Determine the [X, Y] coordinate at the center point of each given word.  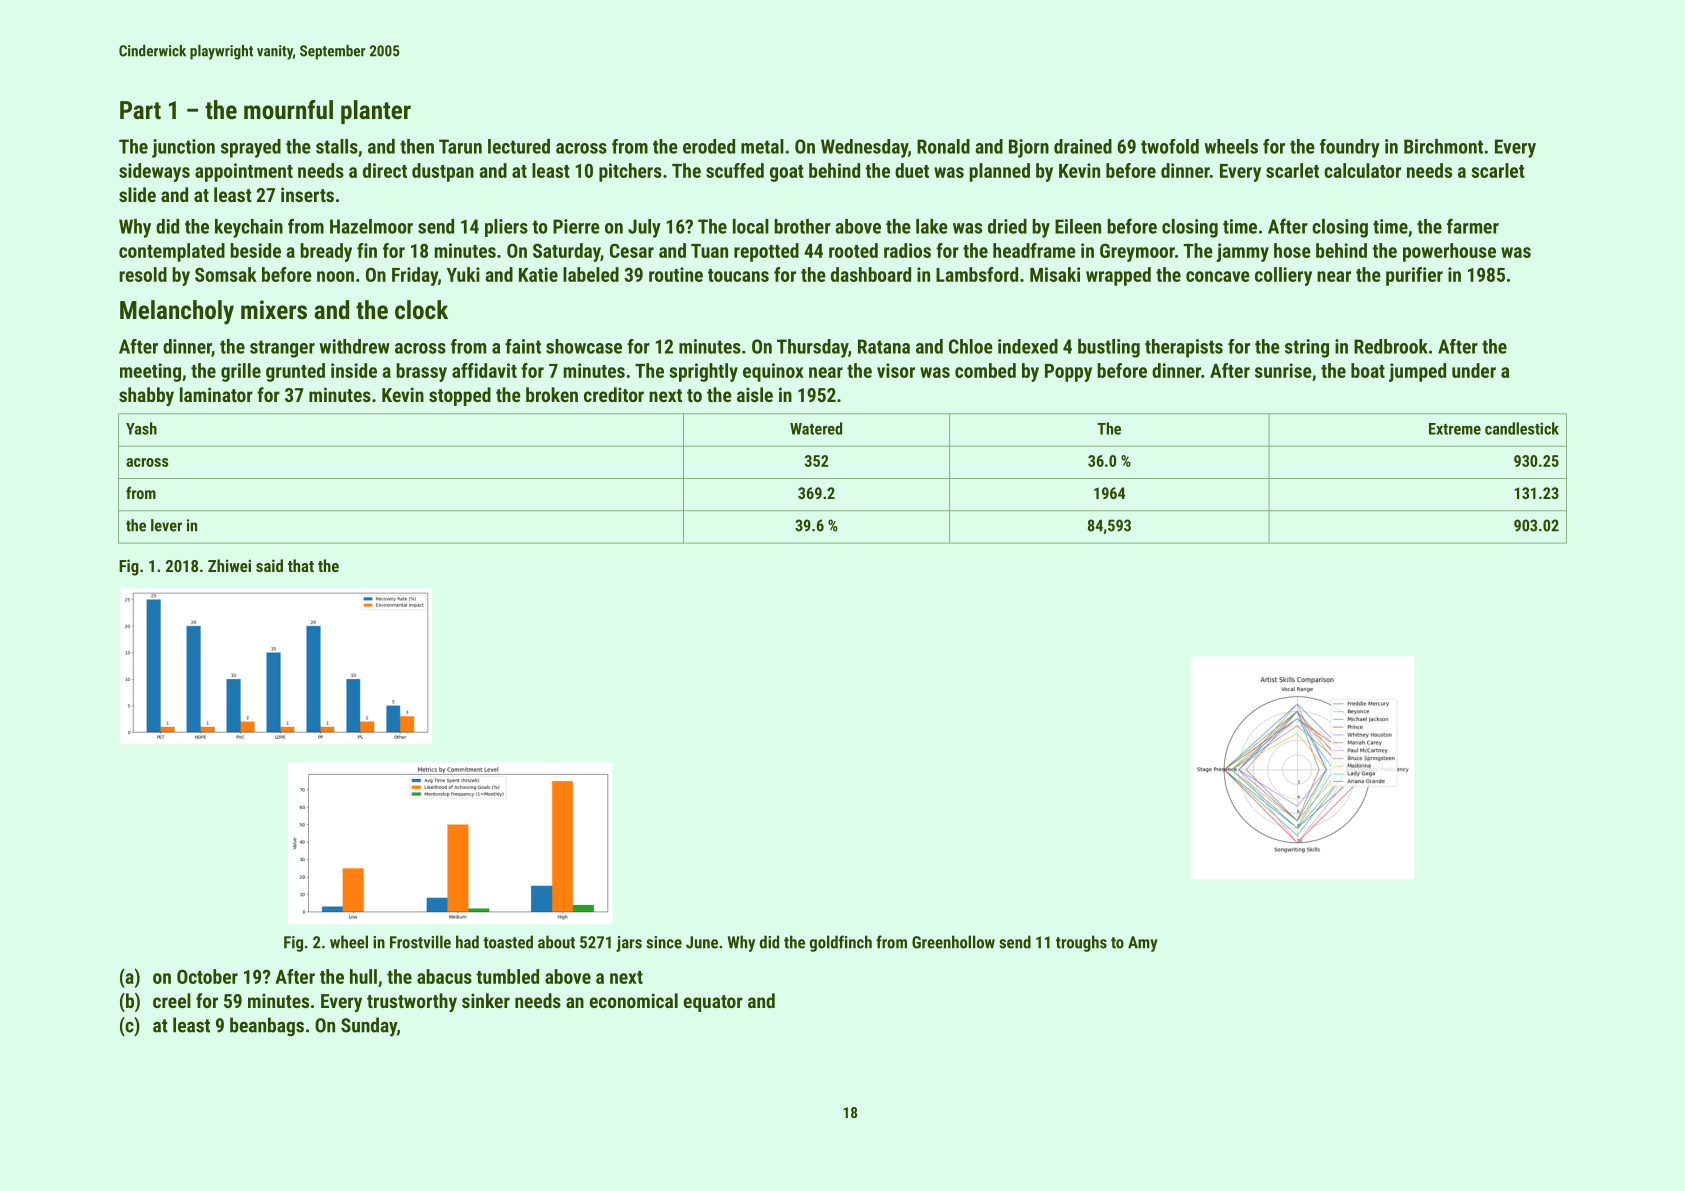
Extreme [1455, 429]
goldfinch [841, 943]
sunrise [1283, 370]
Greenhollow [953, 942]
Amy [1143, 944]
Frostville [420, 942]
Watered [816, 428]
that [301, 565]
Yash [141, 428]
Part [140, 110]
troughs [1081, 943]
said [269, 565]
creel [172, 1000]
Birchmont [1443, 146]
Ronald [943, 146]
